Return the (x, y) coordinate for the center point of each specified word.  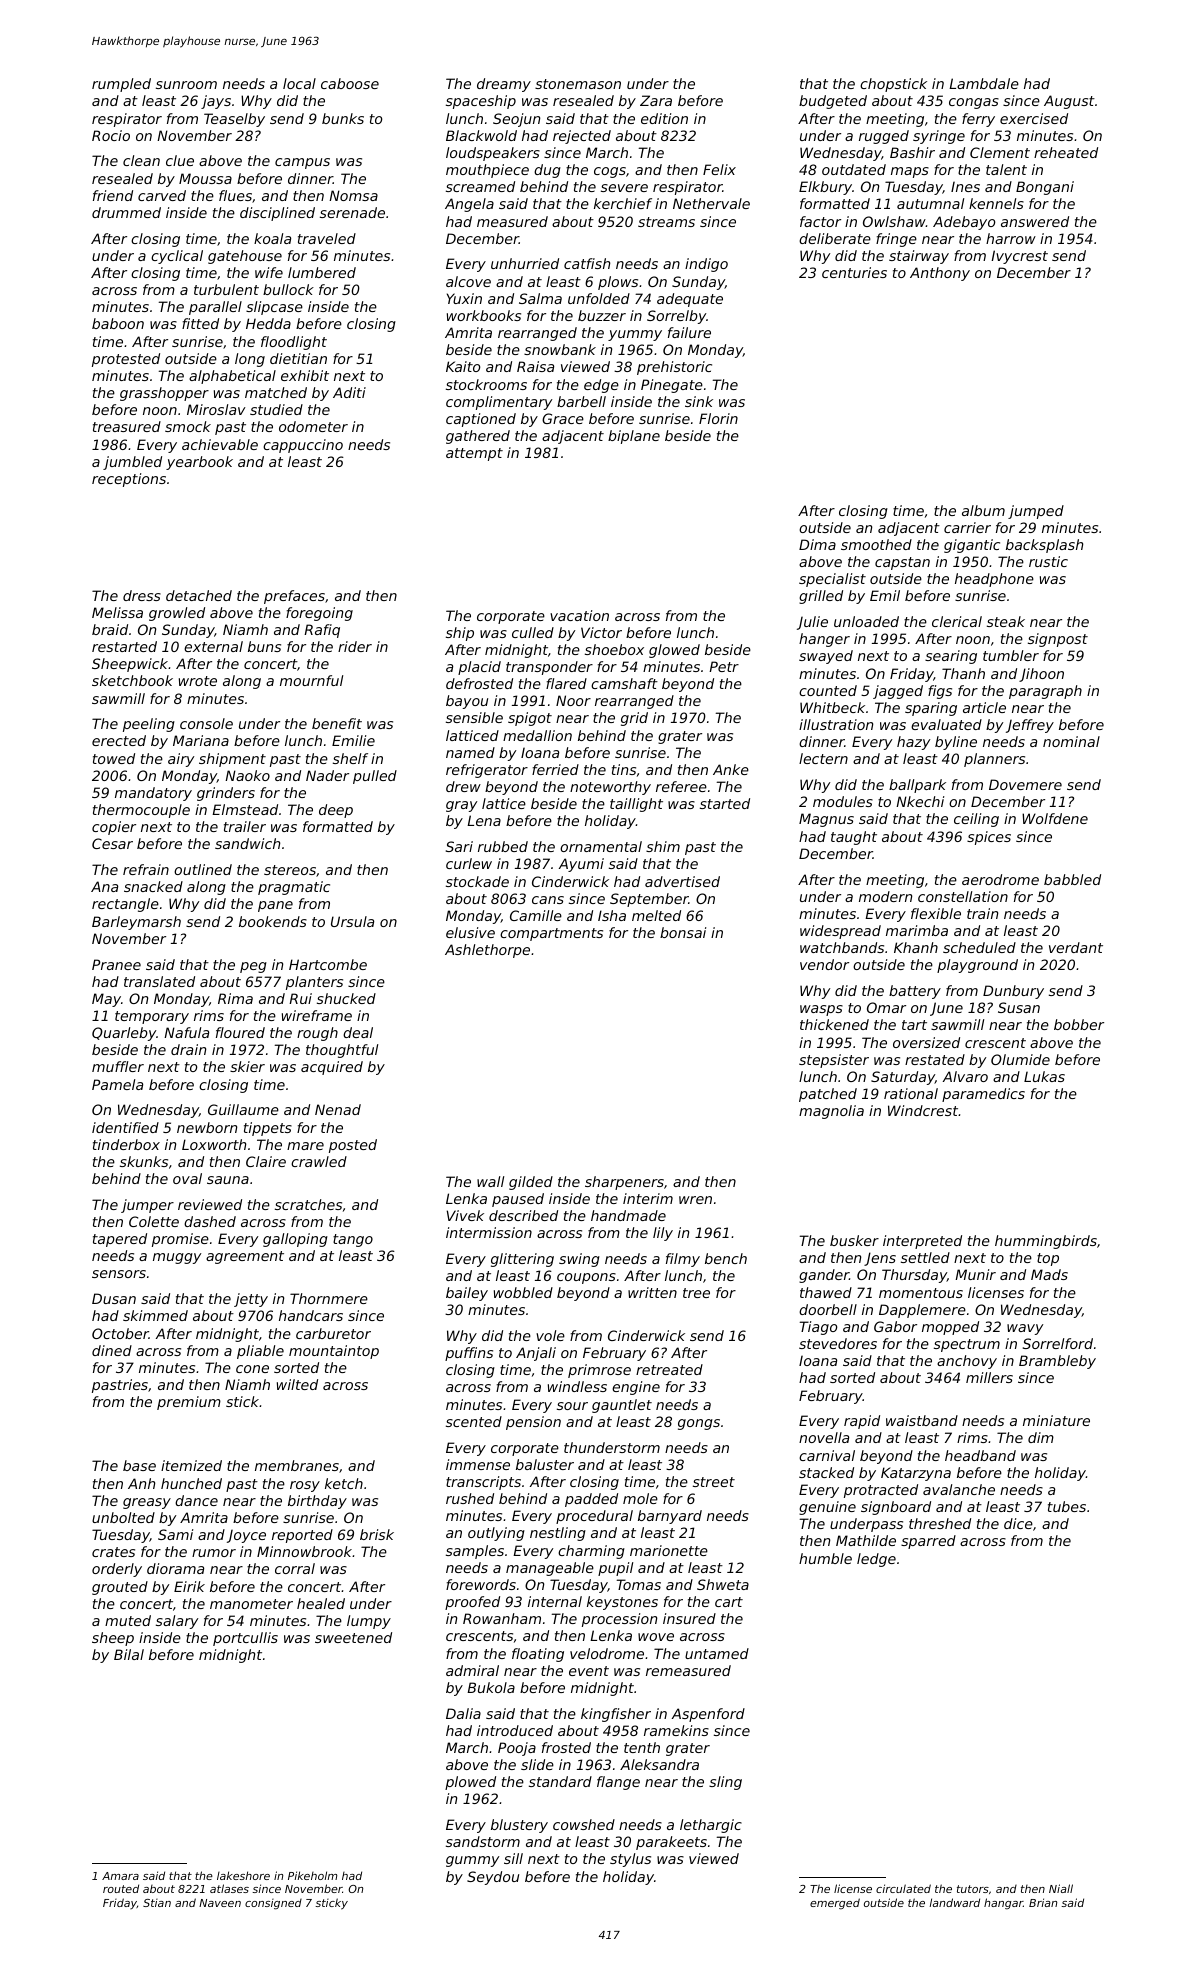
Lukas (1044, 1076)
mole (640, 1498)
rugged (884, 137)
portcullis (245, 1639)
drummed (126, 212)
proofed (472, 1603)
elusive (470, 932)
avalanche (959, 1489)
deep (336, 811)
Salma (540, 298)
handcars (311, 1315)
